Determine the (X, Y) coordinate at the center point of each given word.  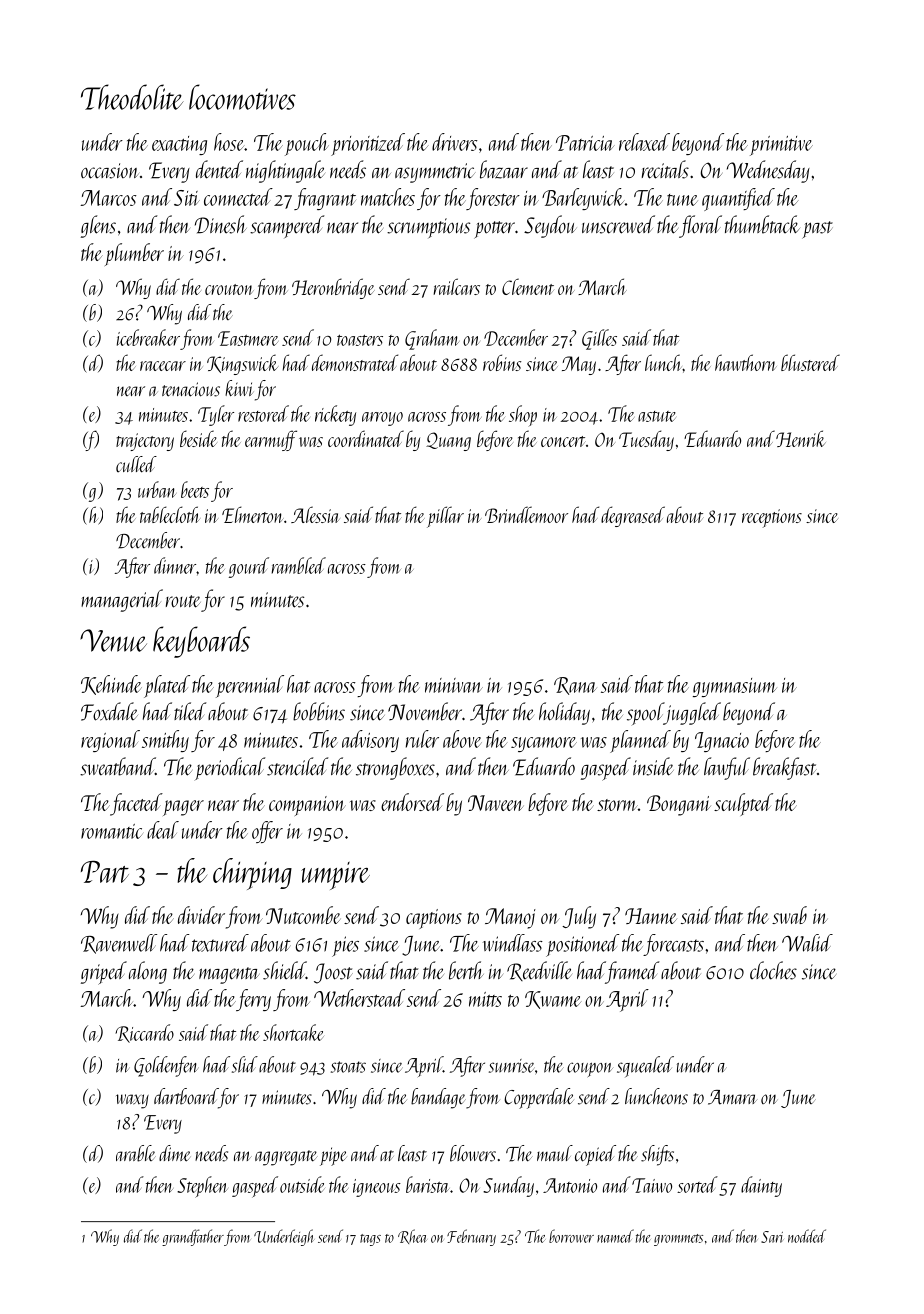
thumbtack (762, 224)
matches (388, 197)
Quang (448, 441)
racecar (163, 366)
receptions (772, 518)
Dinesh (221, 224)
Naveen (495, 803)
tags (370, 1240)
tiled (190, 711)
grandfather (193, 1237)
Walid (807, 943)
